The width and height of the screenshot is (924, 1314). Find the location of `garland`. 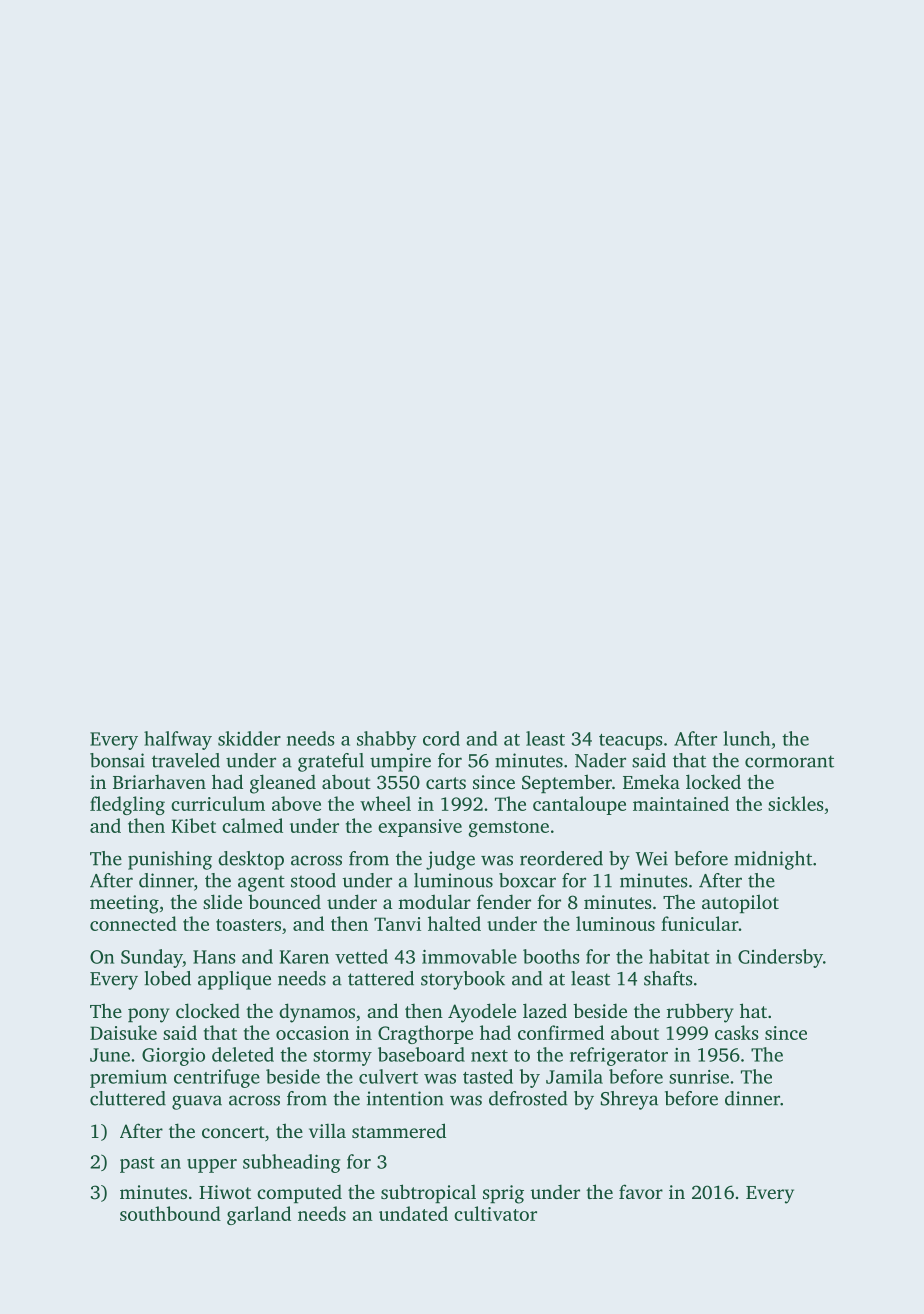

garland is located at coordinates (259, 1215).
